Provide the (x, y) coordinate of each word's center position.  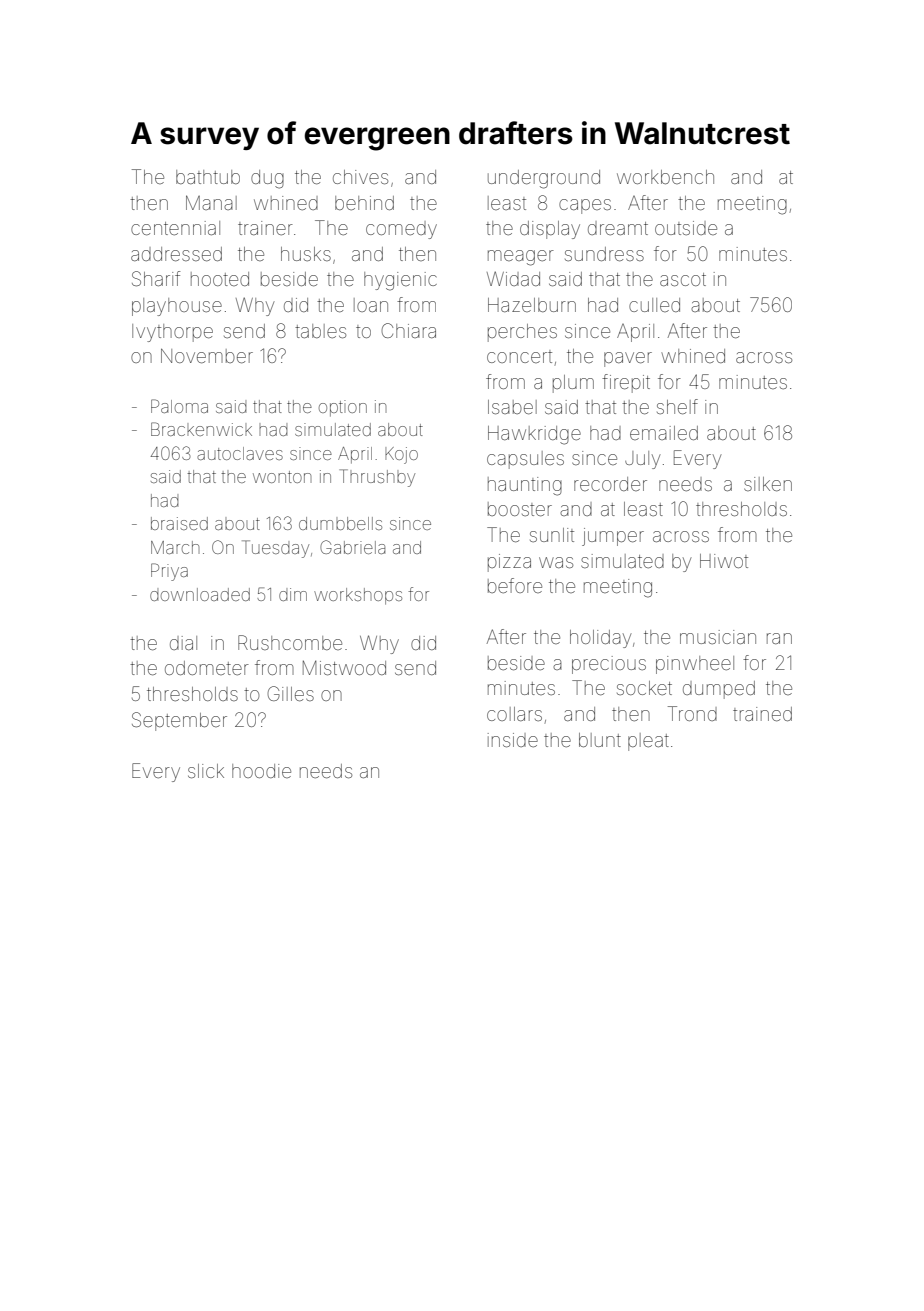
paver (628, 359)
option (343, 408)
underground (544, 179)
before (515, 585)
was (556, 562)
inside (513, 740)
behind (364, 203)
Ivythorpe (172, 333)
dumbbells (340, 523)
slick (206, 771)
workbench (665, 177)
